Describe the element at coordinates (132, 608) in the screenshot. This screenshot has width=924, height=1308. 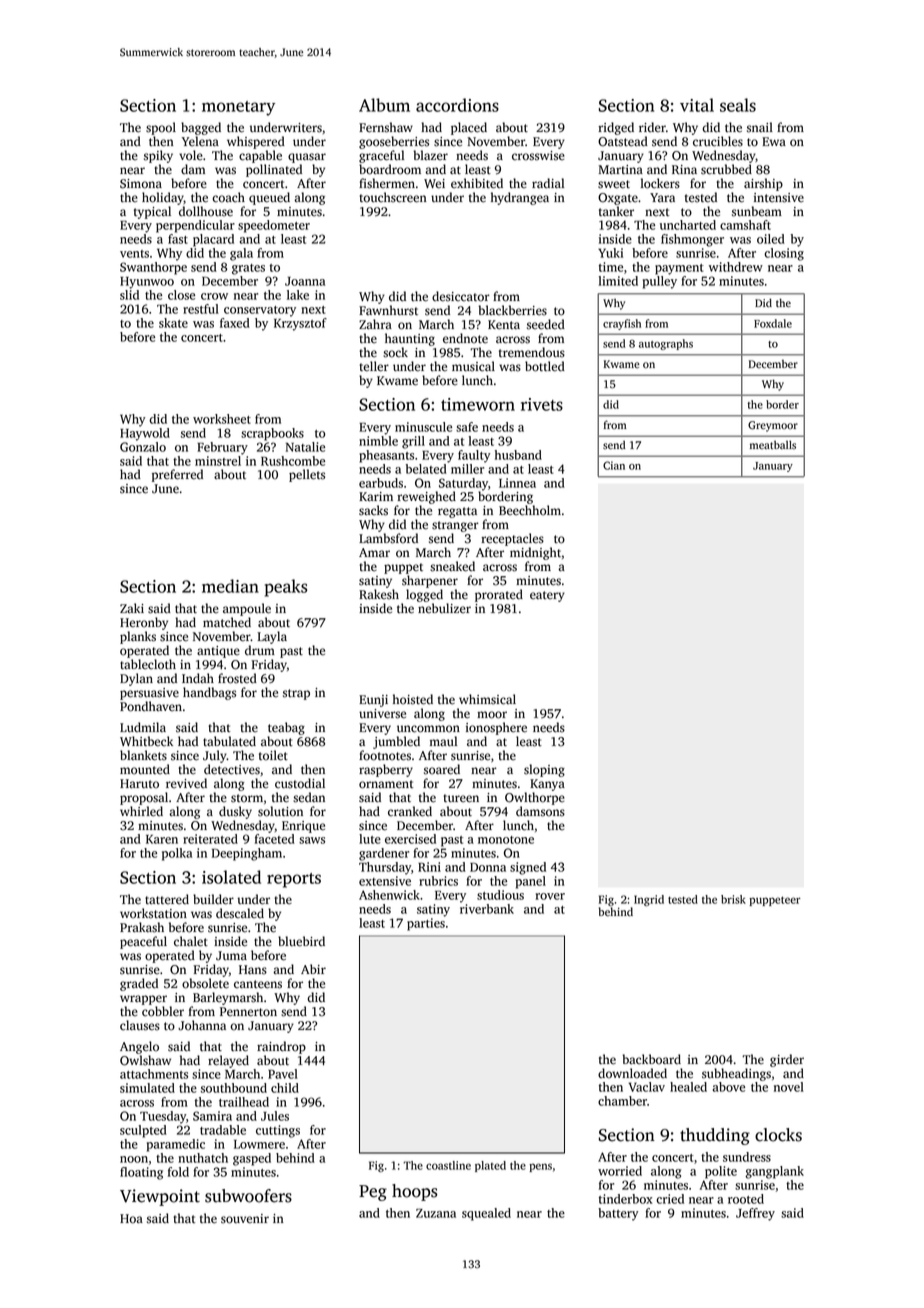
I see `Zaki` at that location.
